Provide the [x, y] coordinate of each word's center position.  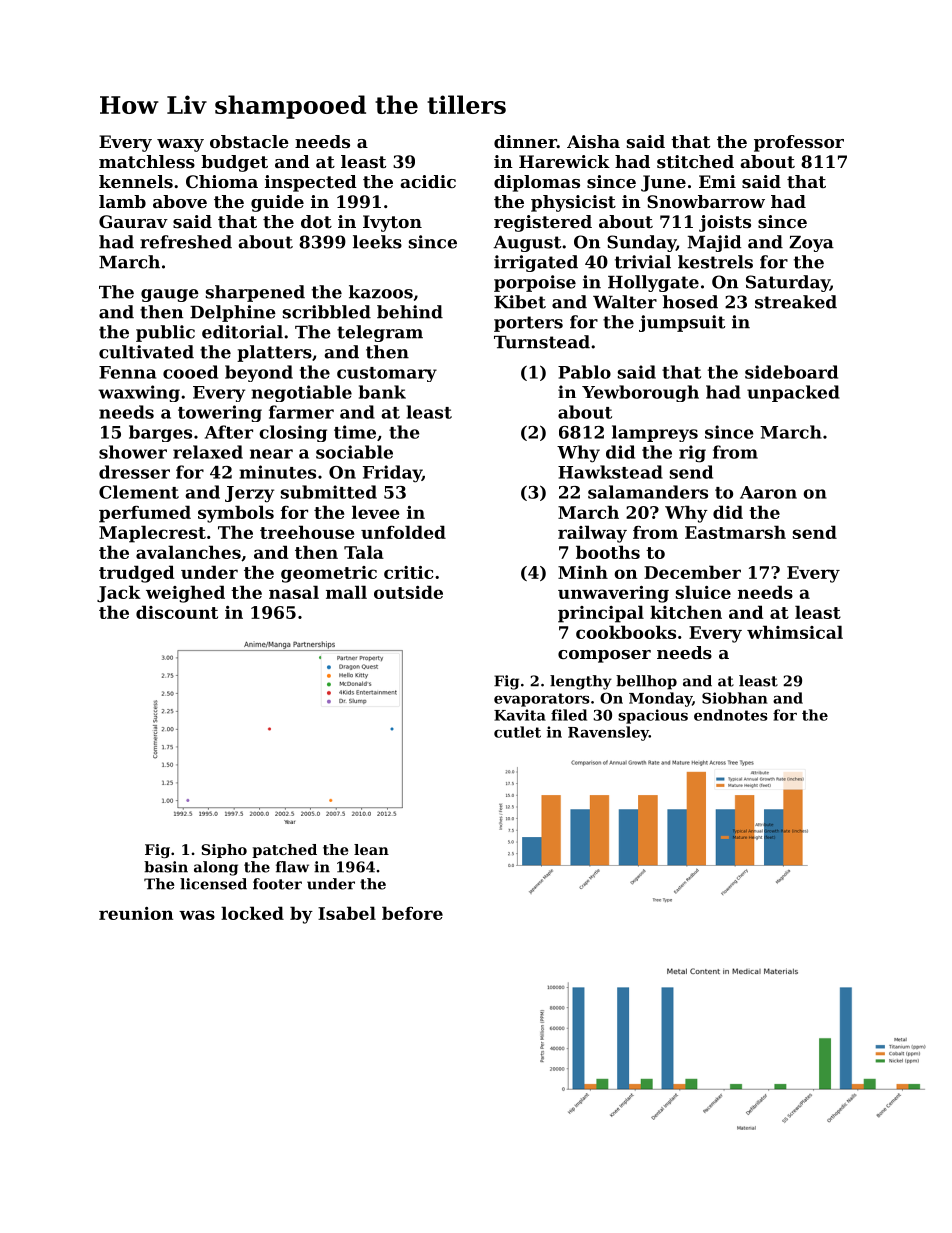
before [412, 913]
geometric [329, 574]
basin [166, 867]
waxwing [139, 393]
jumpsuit [682, 323]
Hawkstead [610, 472]
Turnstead [542, 342]
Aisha [593, 141]
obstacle [249, 141]
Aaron [768, 492]
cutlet [517, 732]
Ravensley [608, 733]
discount [177, 612]
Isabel [347, 913]
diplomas [537, 183]
